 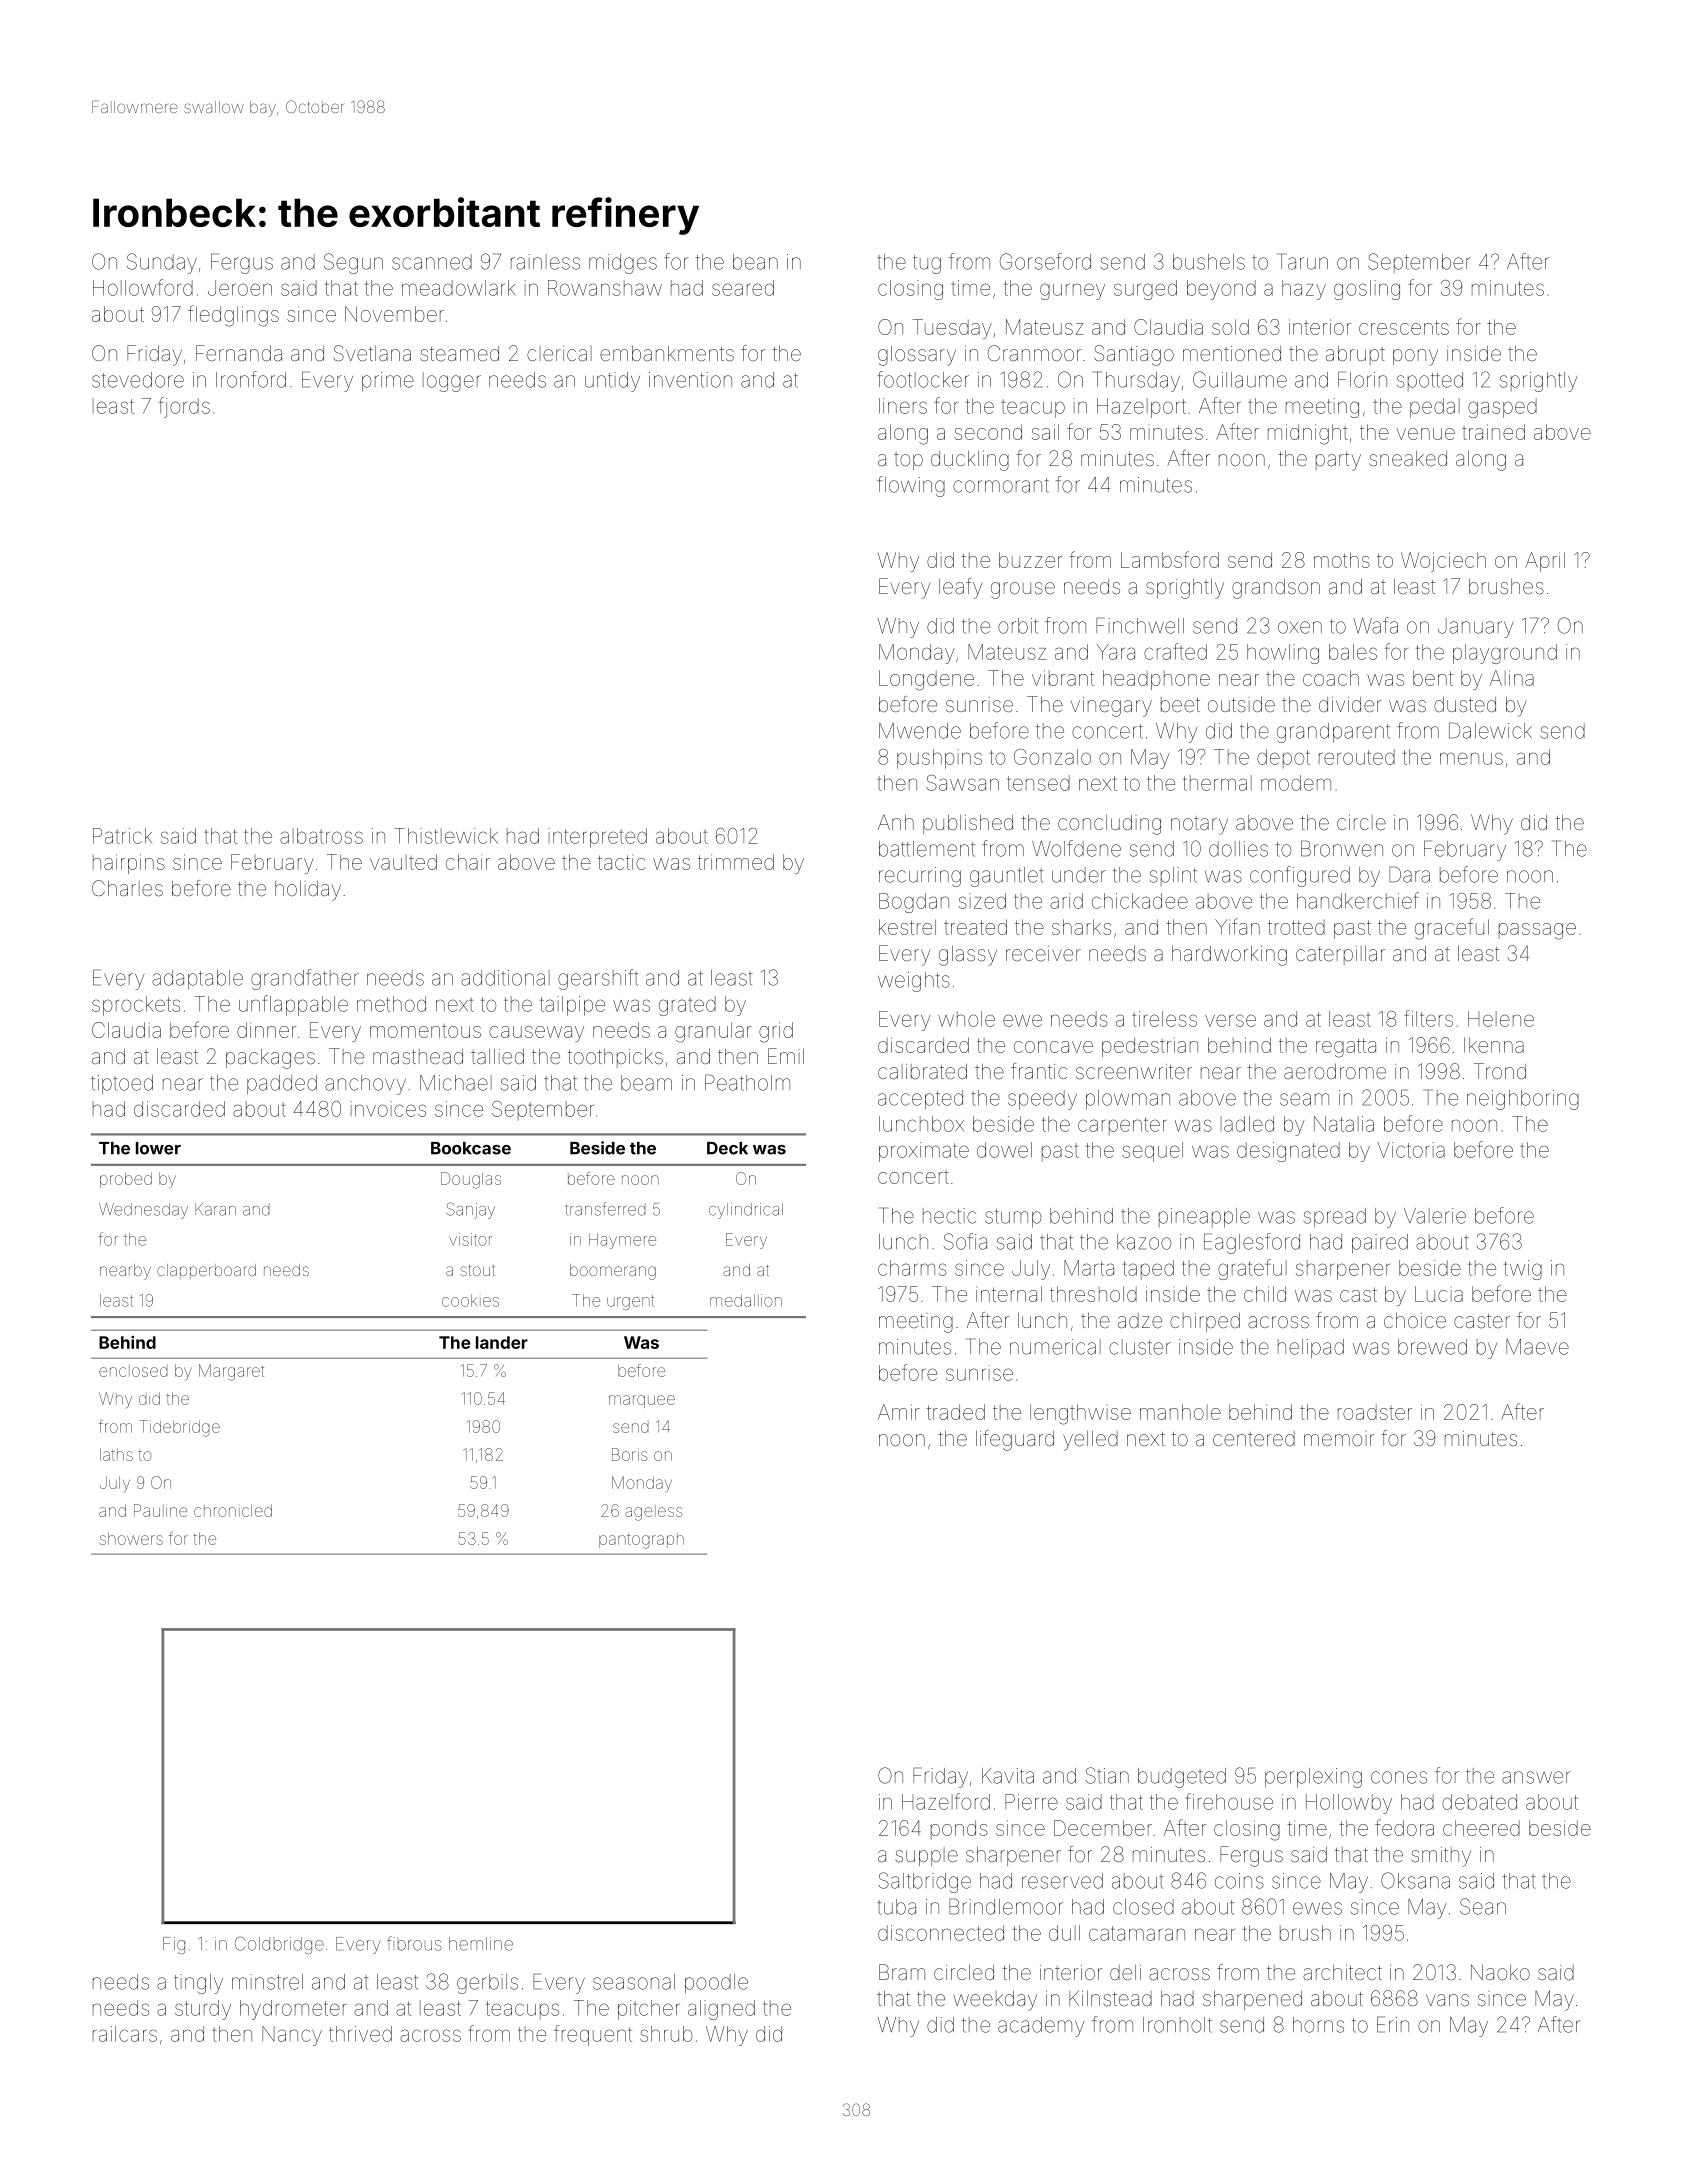 I want to click on Tidebridge, so click(x=179, y=1428).
